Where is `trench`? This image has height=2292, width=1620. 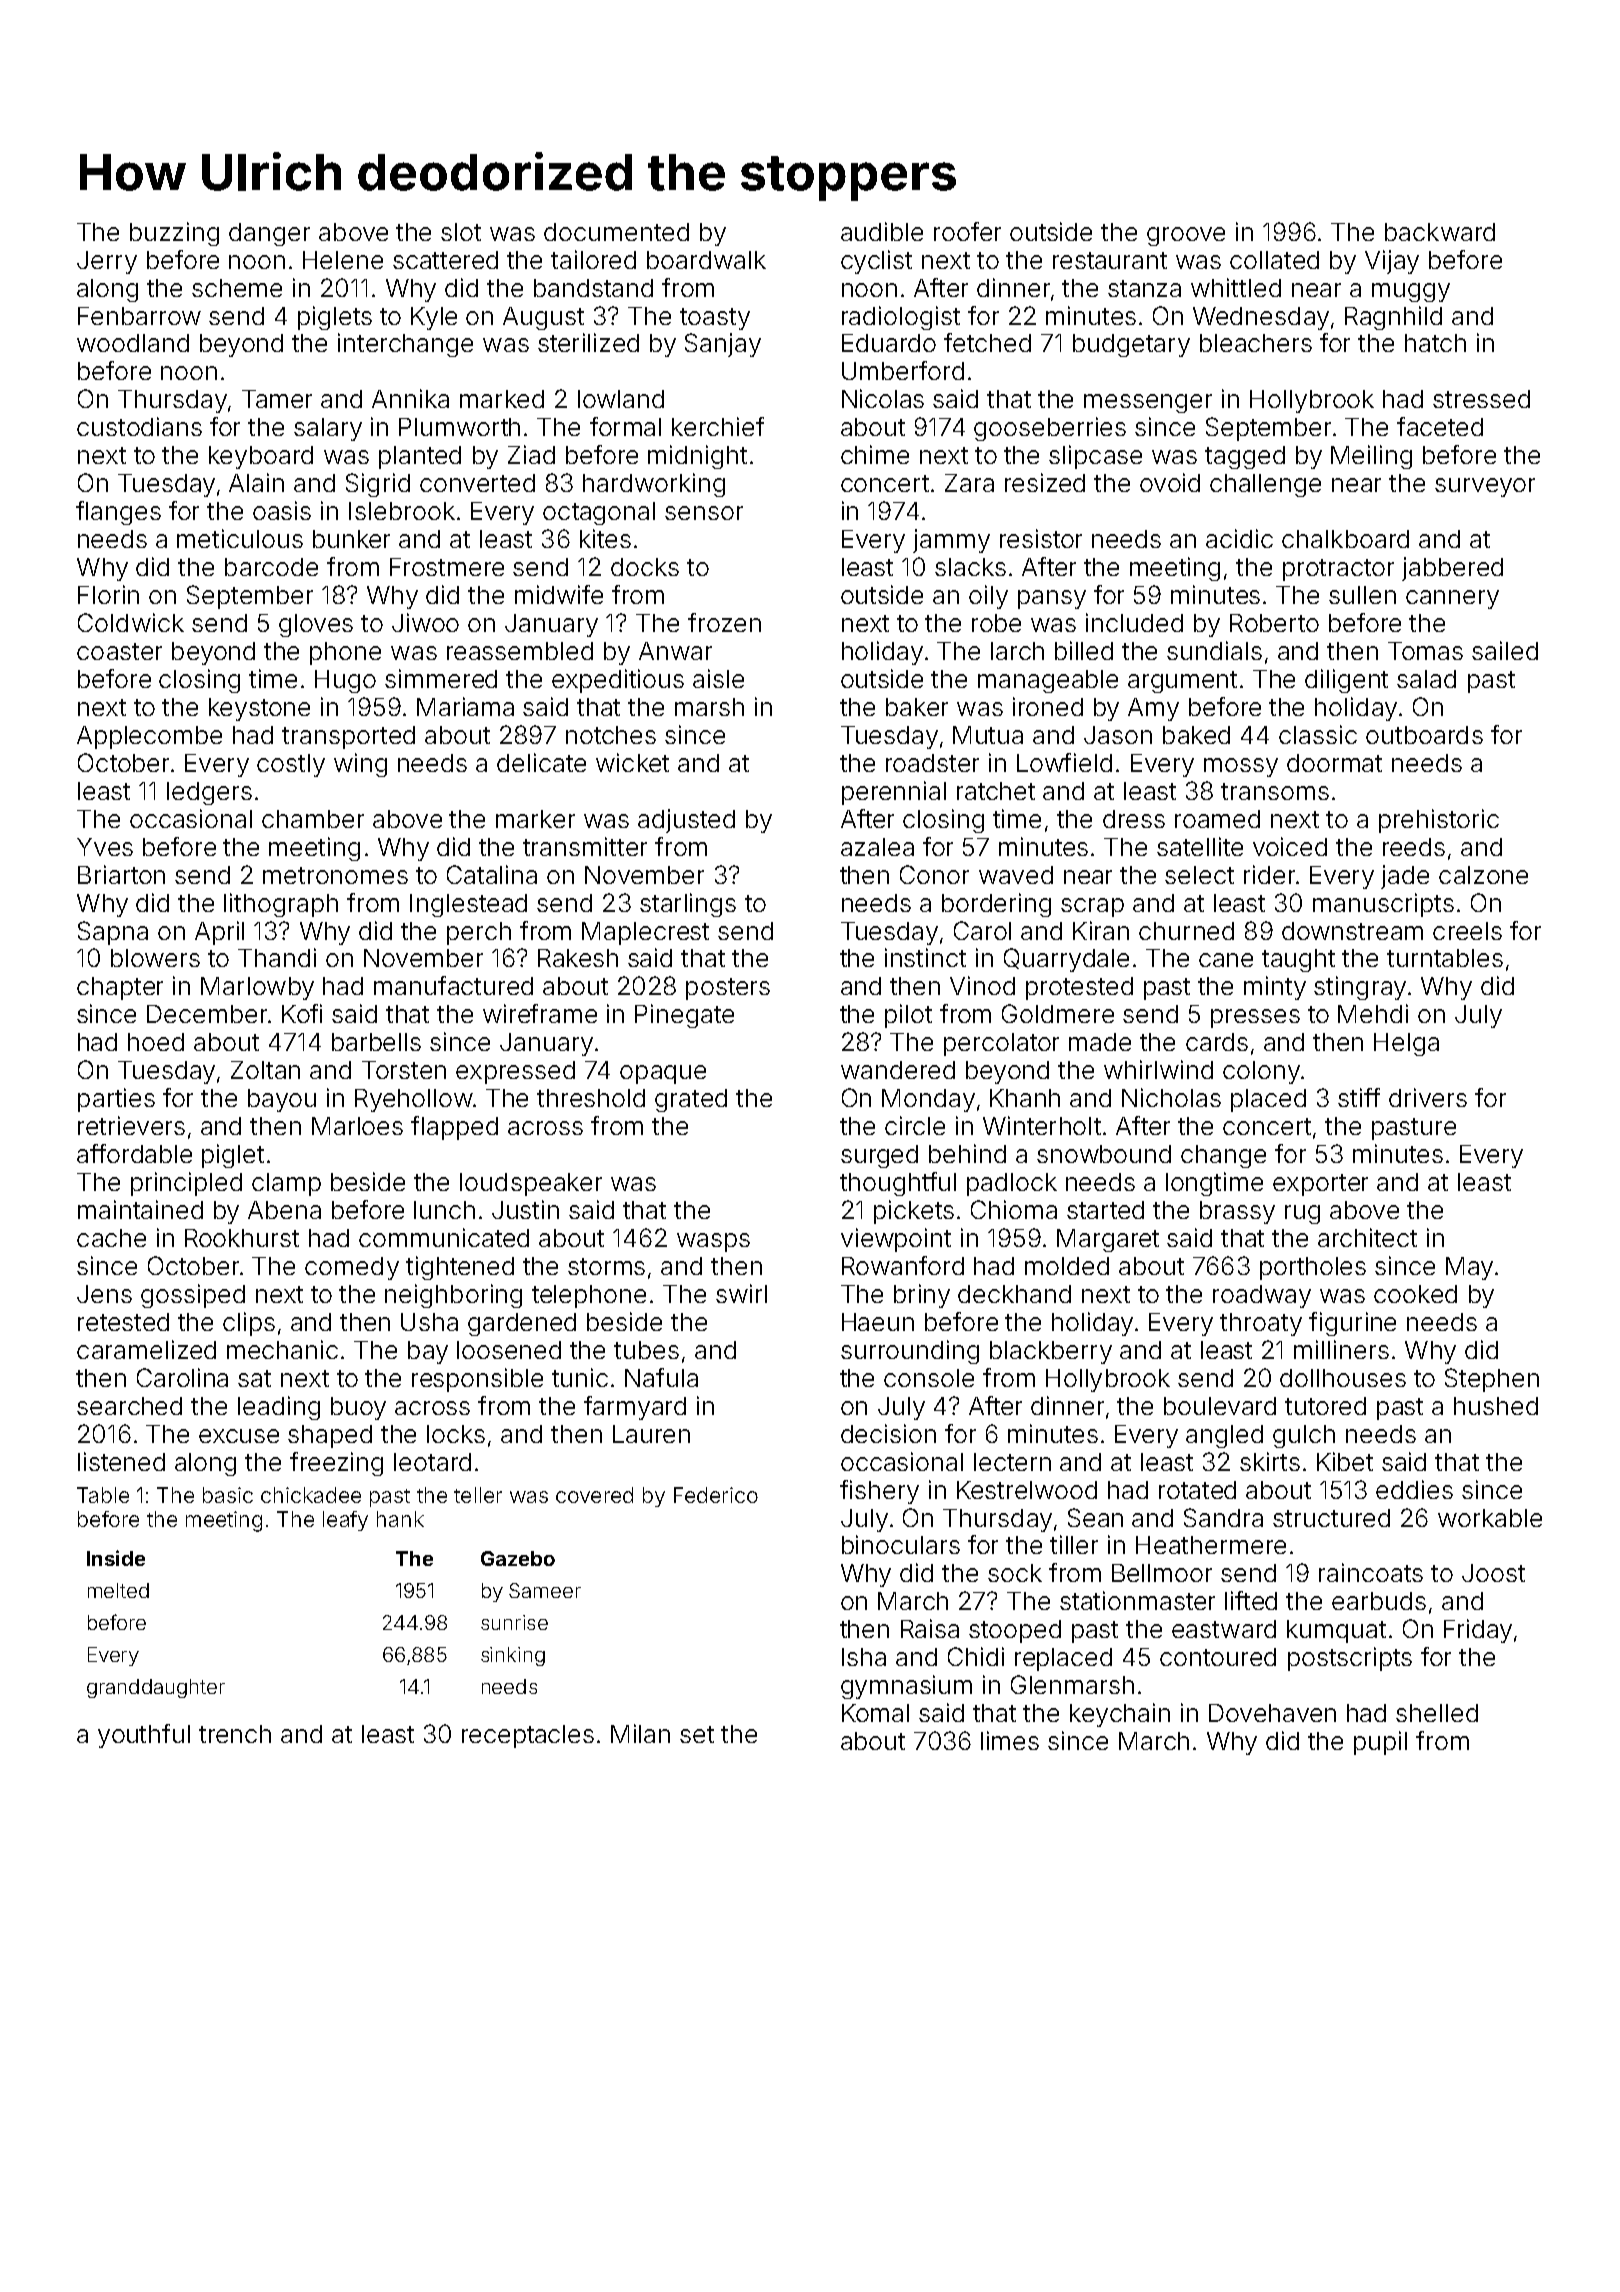
trench is located at coordinates (235, 1734).
